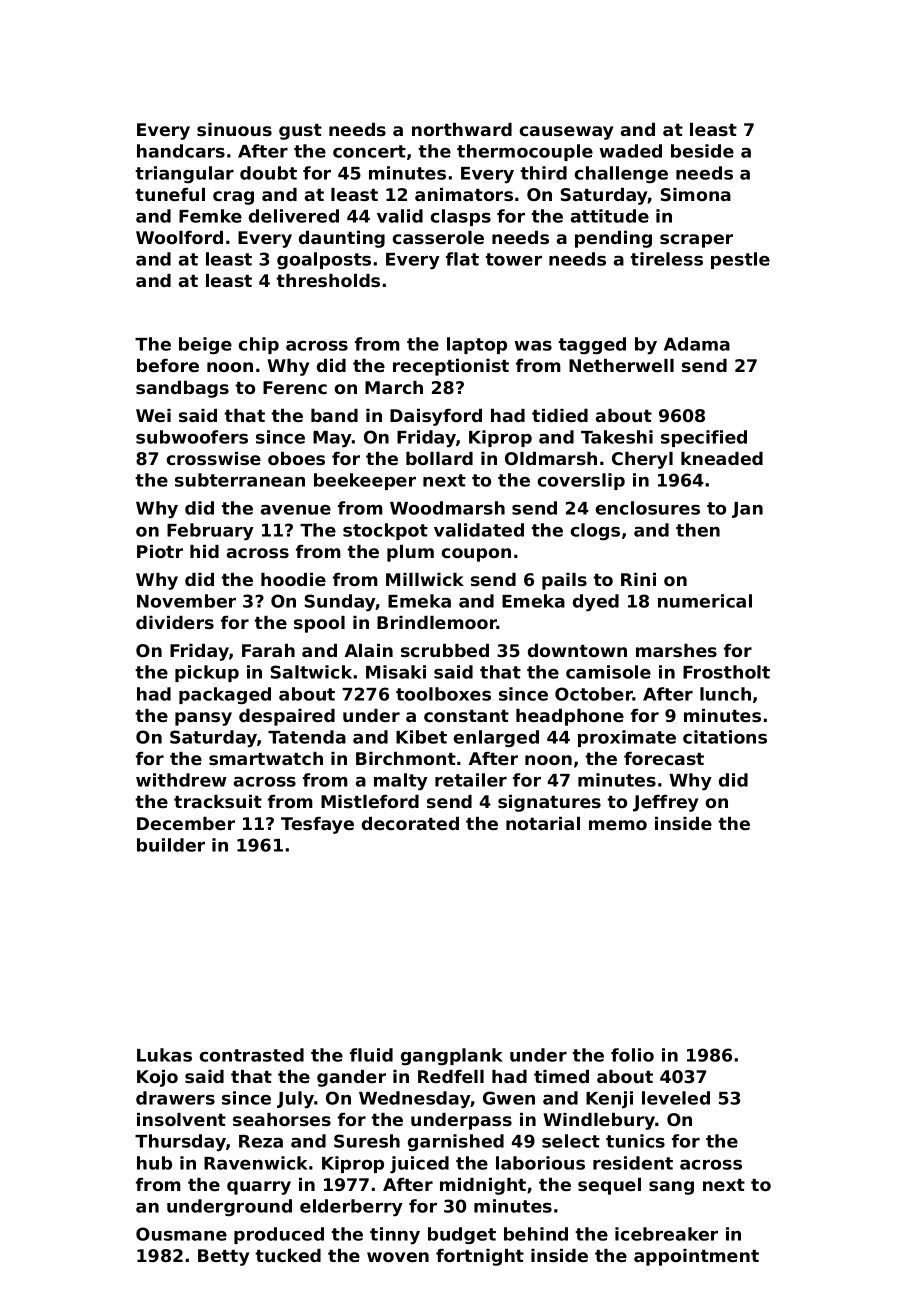 Image resolution: width=908 pixels, height=1316 pixels. What do you see at coordinates (451, 1076) in the image?
I see `Redfell` at bounding box center [451, 1076].
